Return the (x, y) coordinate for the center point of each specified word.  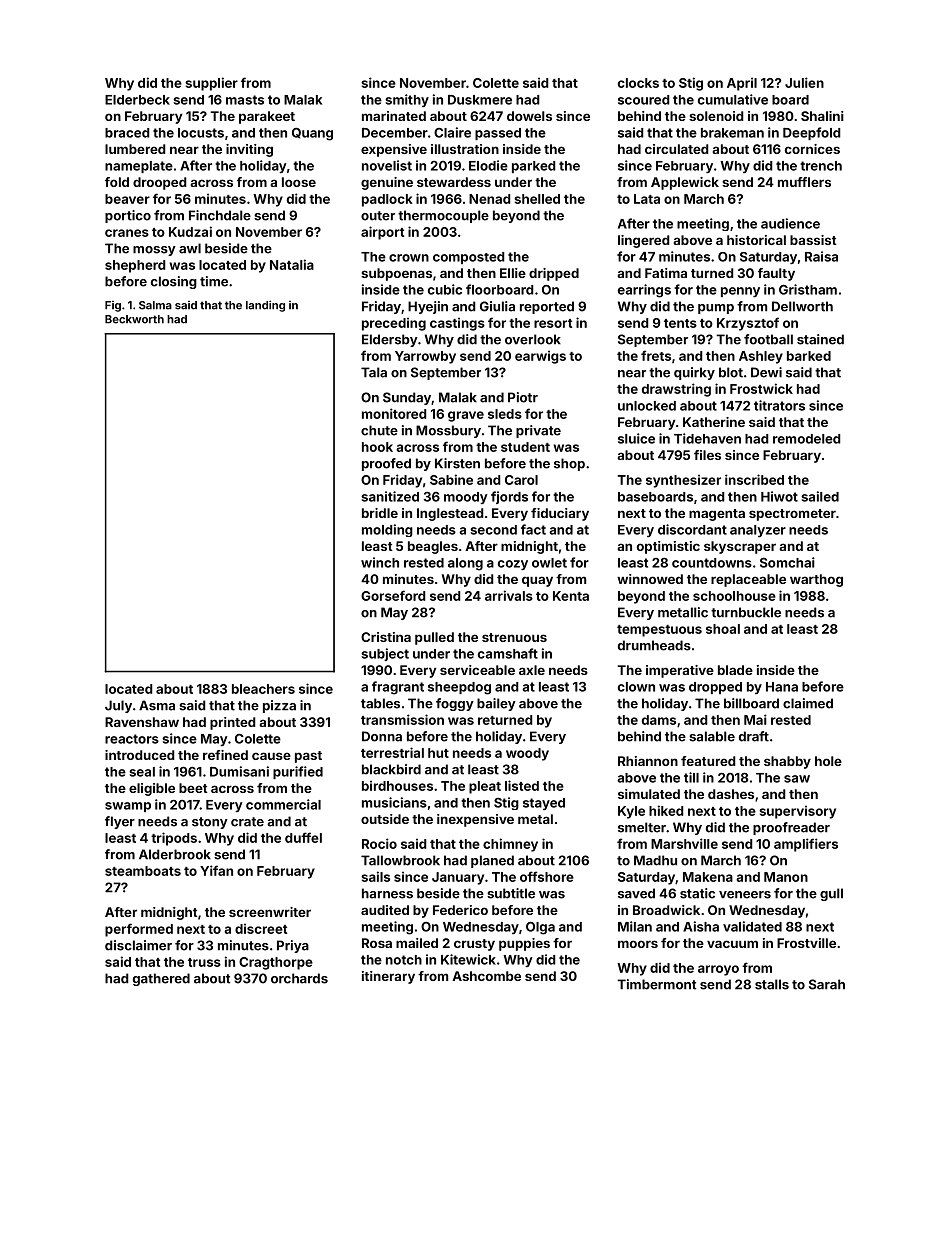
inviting (249, 150)
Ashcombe (486, 976)
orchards (299, 978)
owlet (549, 563)
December (395, 133)
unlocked (647, 406)
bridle (380, 513)
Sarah (827, 984)
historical (756, 240)
